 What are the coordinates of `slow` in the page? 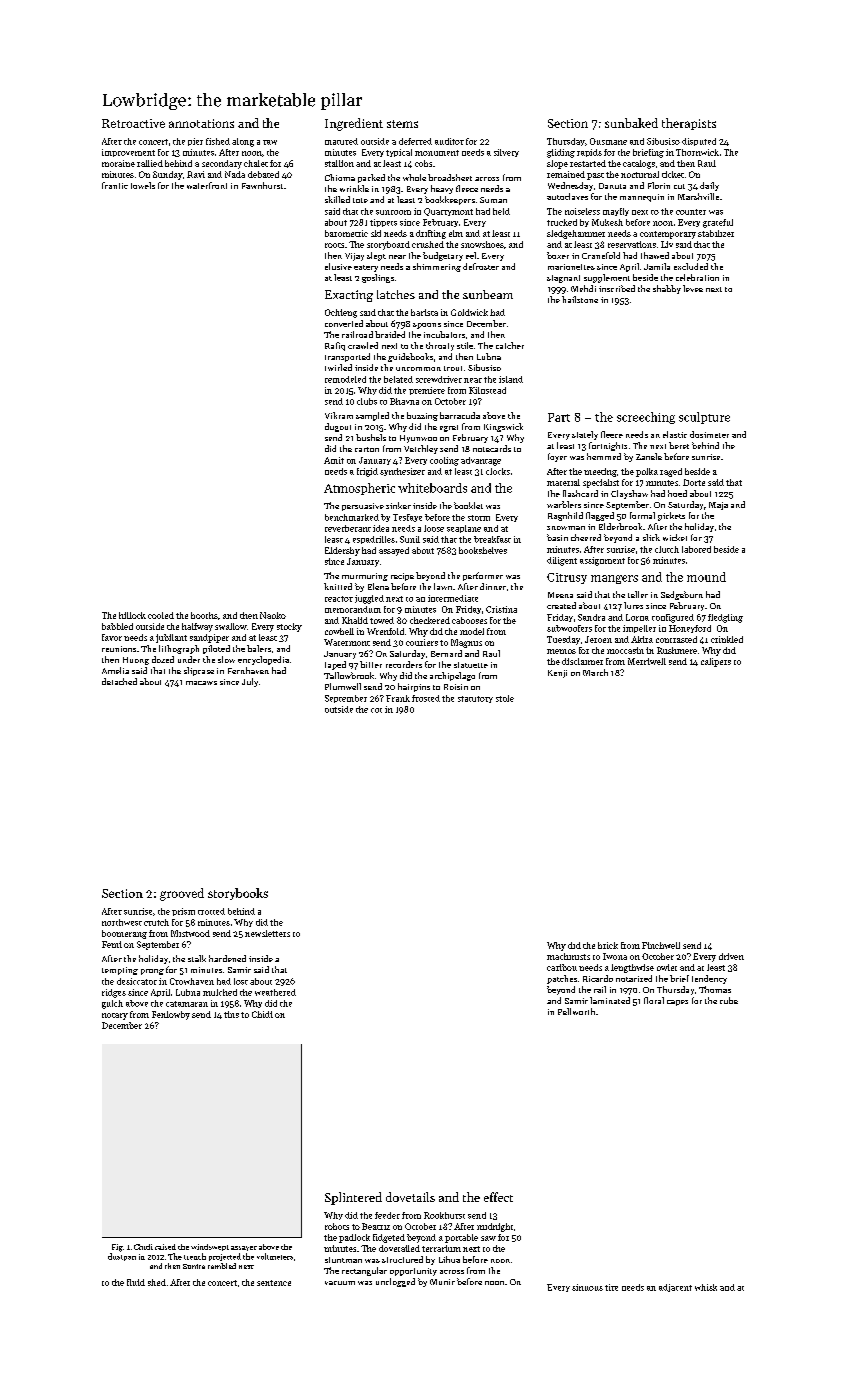 It's located at (226, 659).
